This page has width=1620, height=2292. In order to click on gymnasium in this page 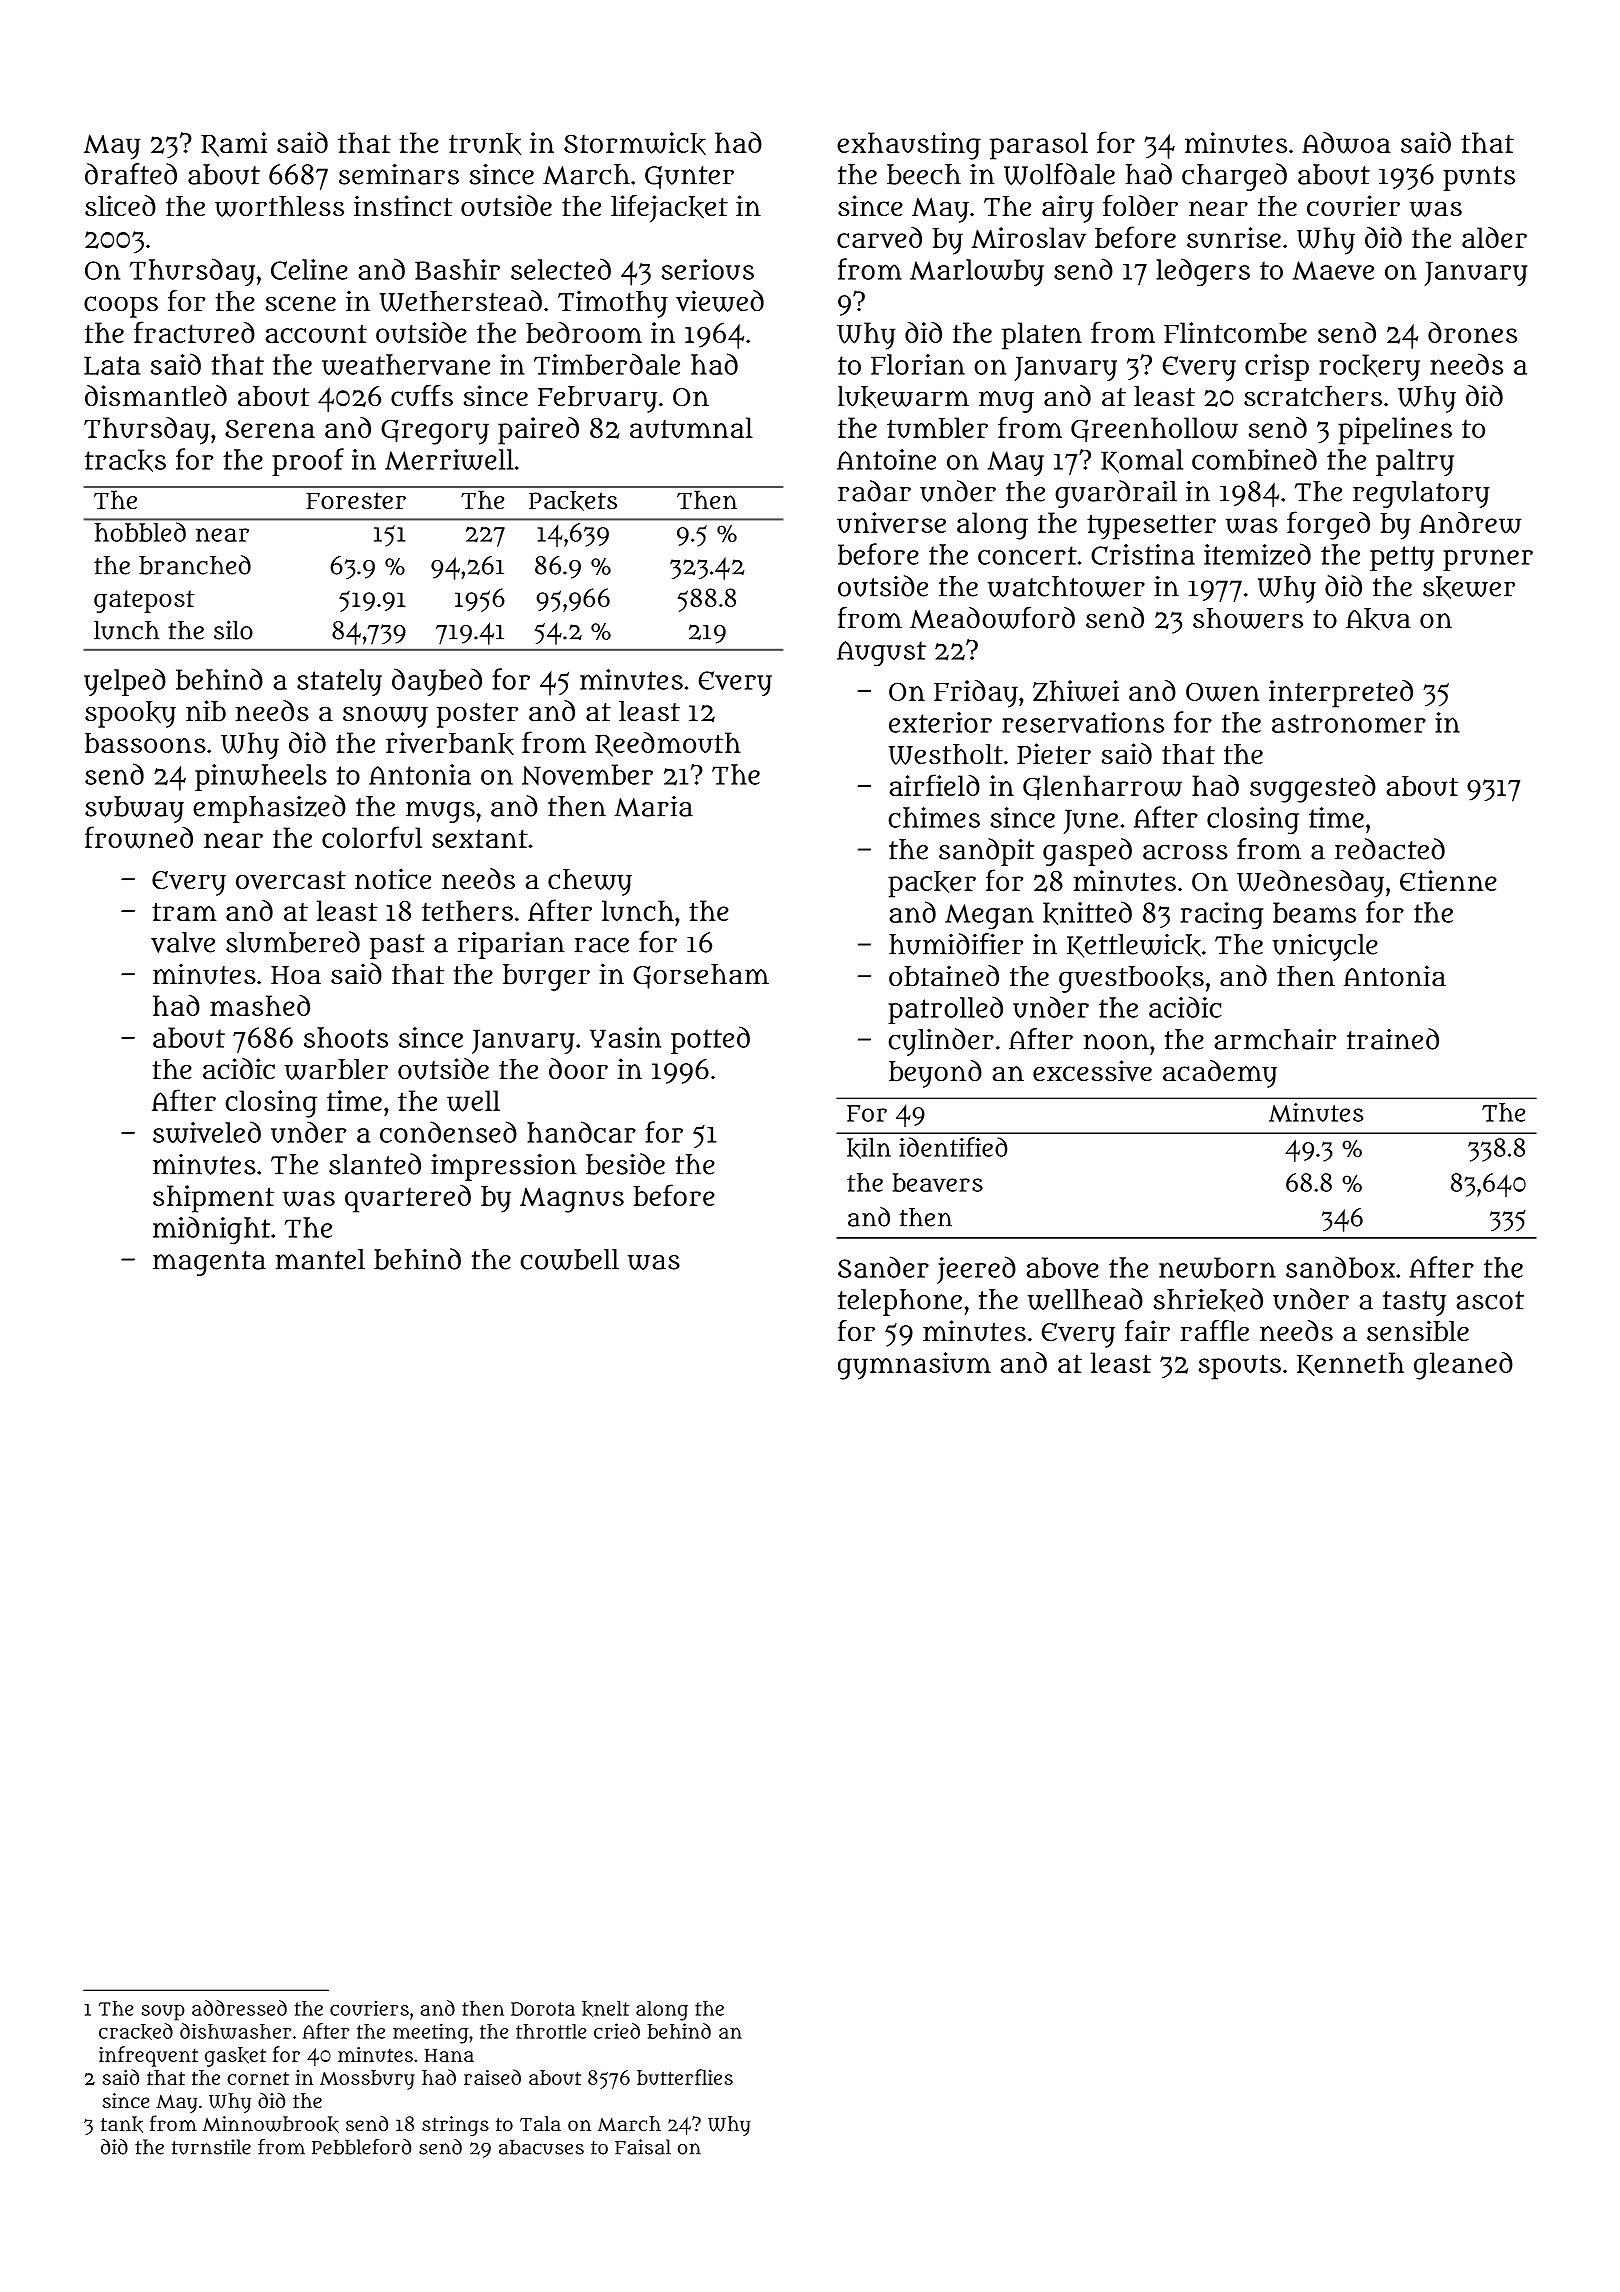, I will do `click(914, 1366)`.
